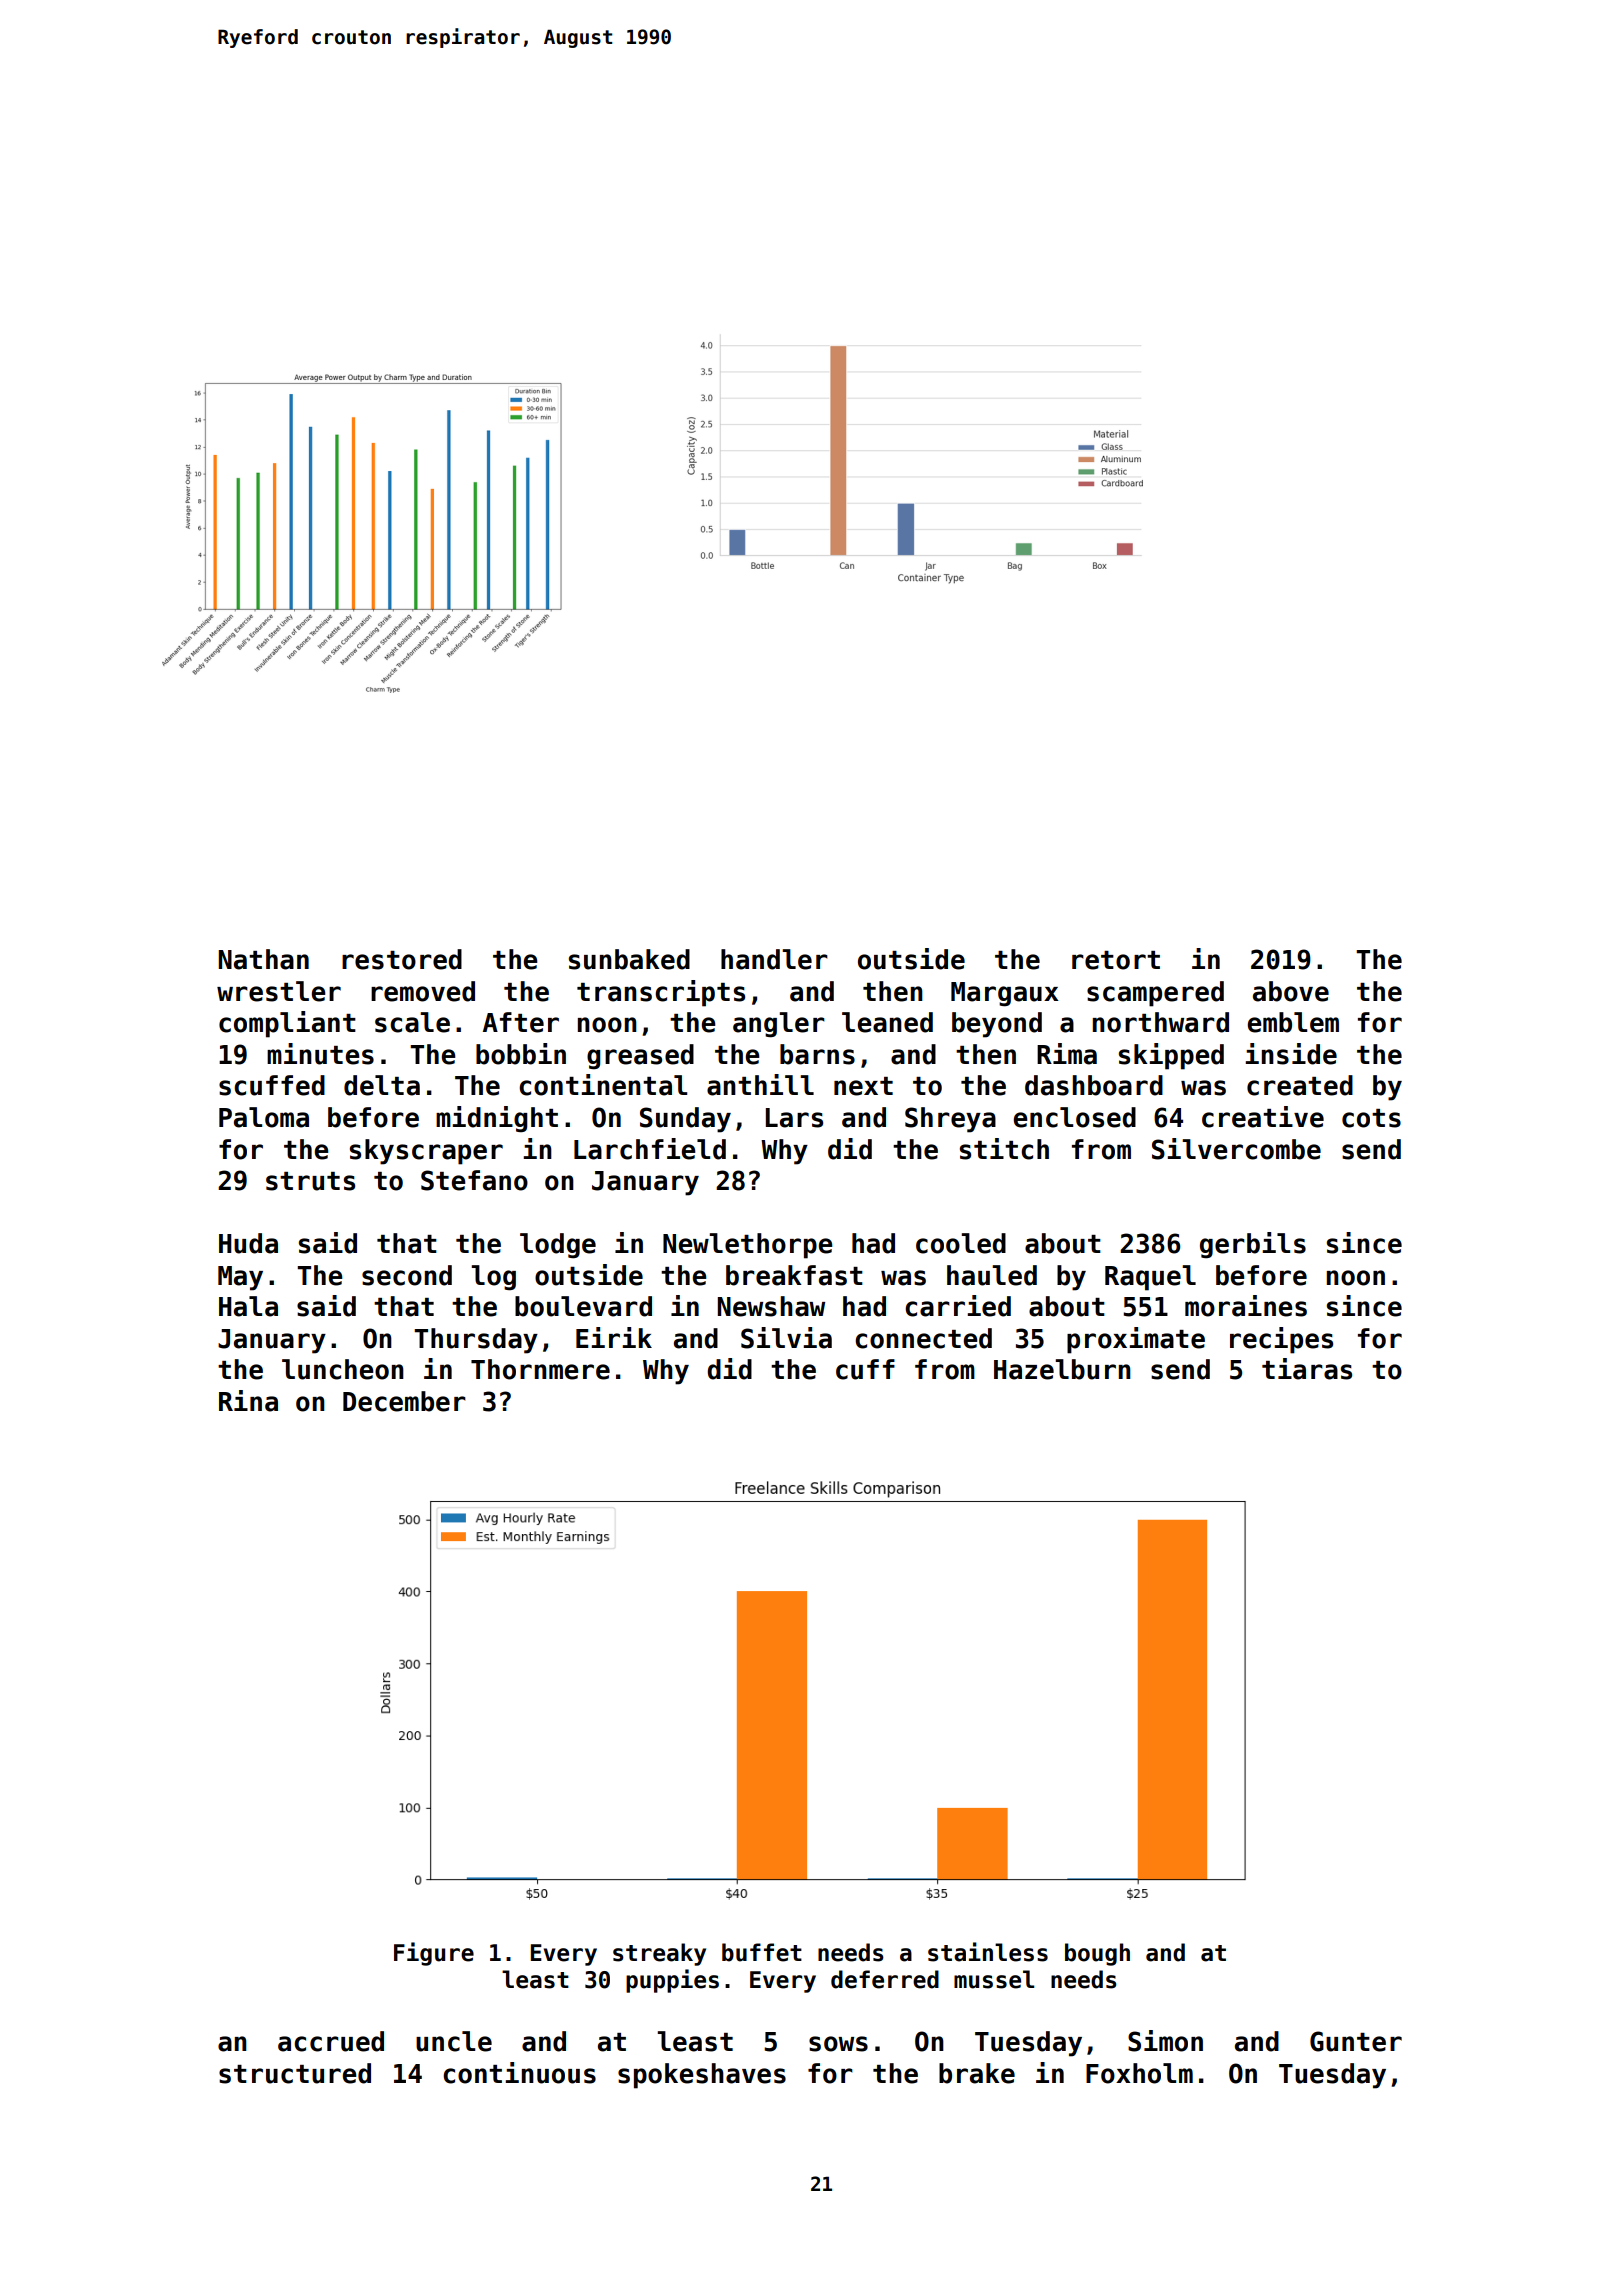 The image size is (1620, 2292). Describe the element at coordinates (264, 1117) in the document. I see `Paloma` at that location.
